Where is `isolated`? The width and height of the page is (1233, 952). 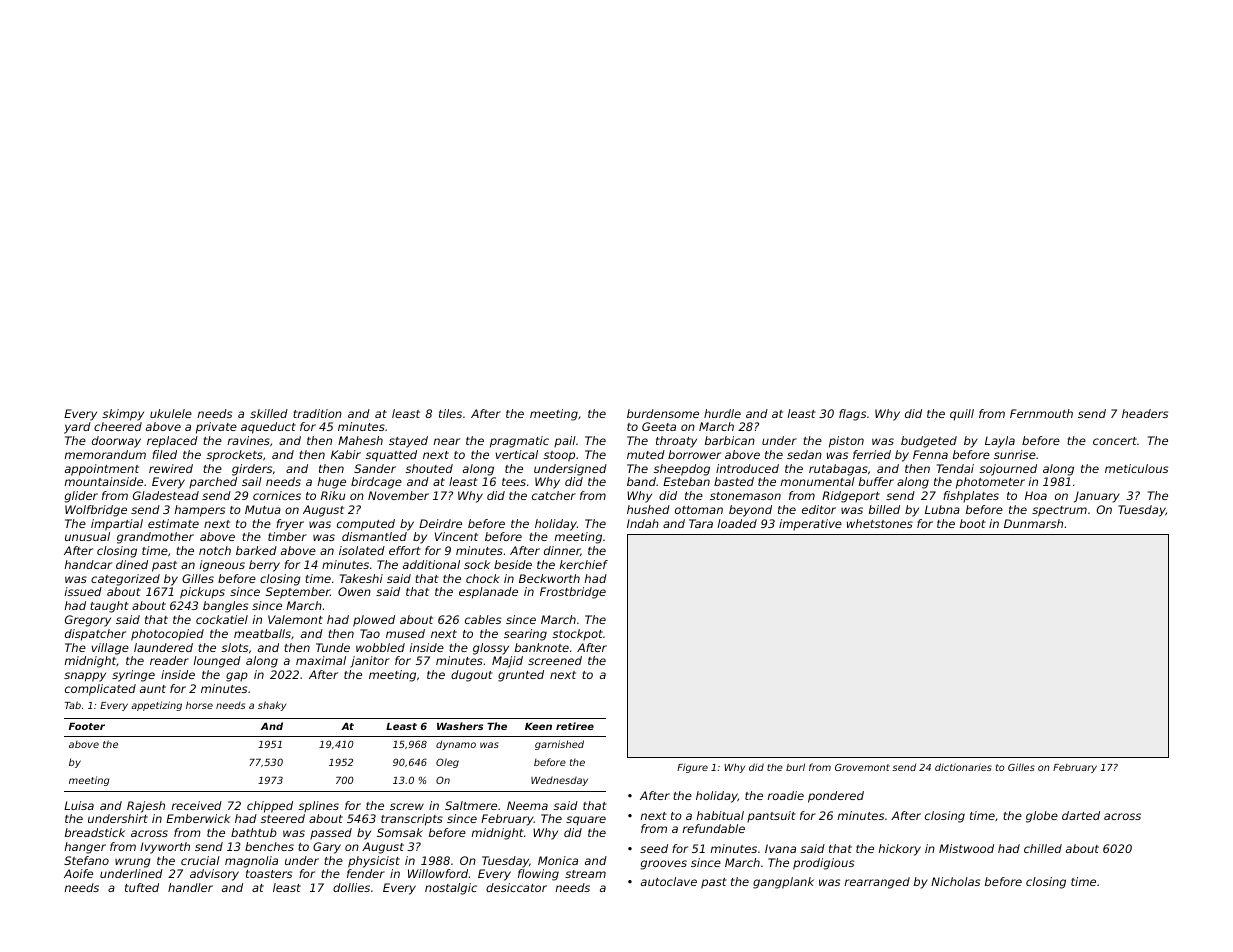 isolated is located at coordinates (362, 550).
